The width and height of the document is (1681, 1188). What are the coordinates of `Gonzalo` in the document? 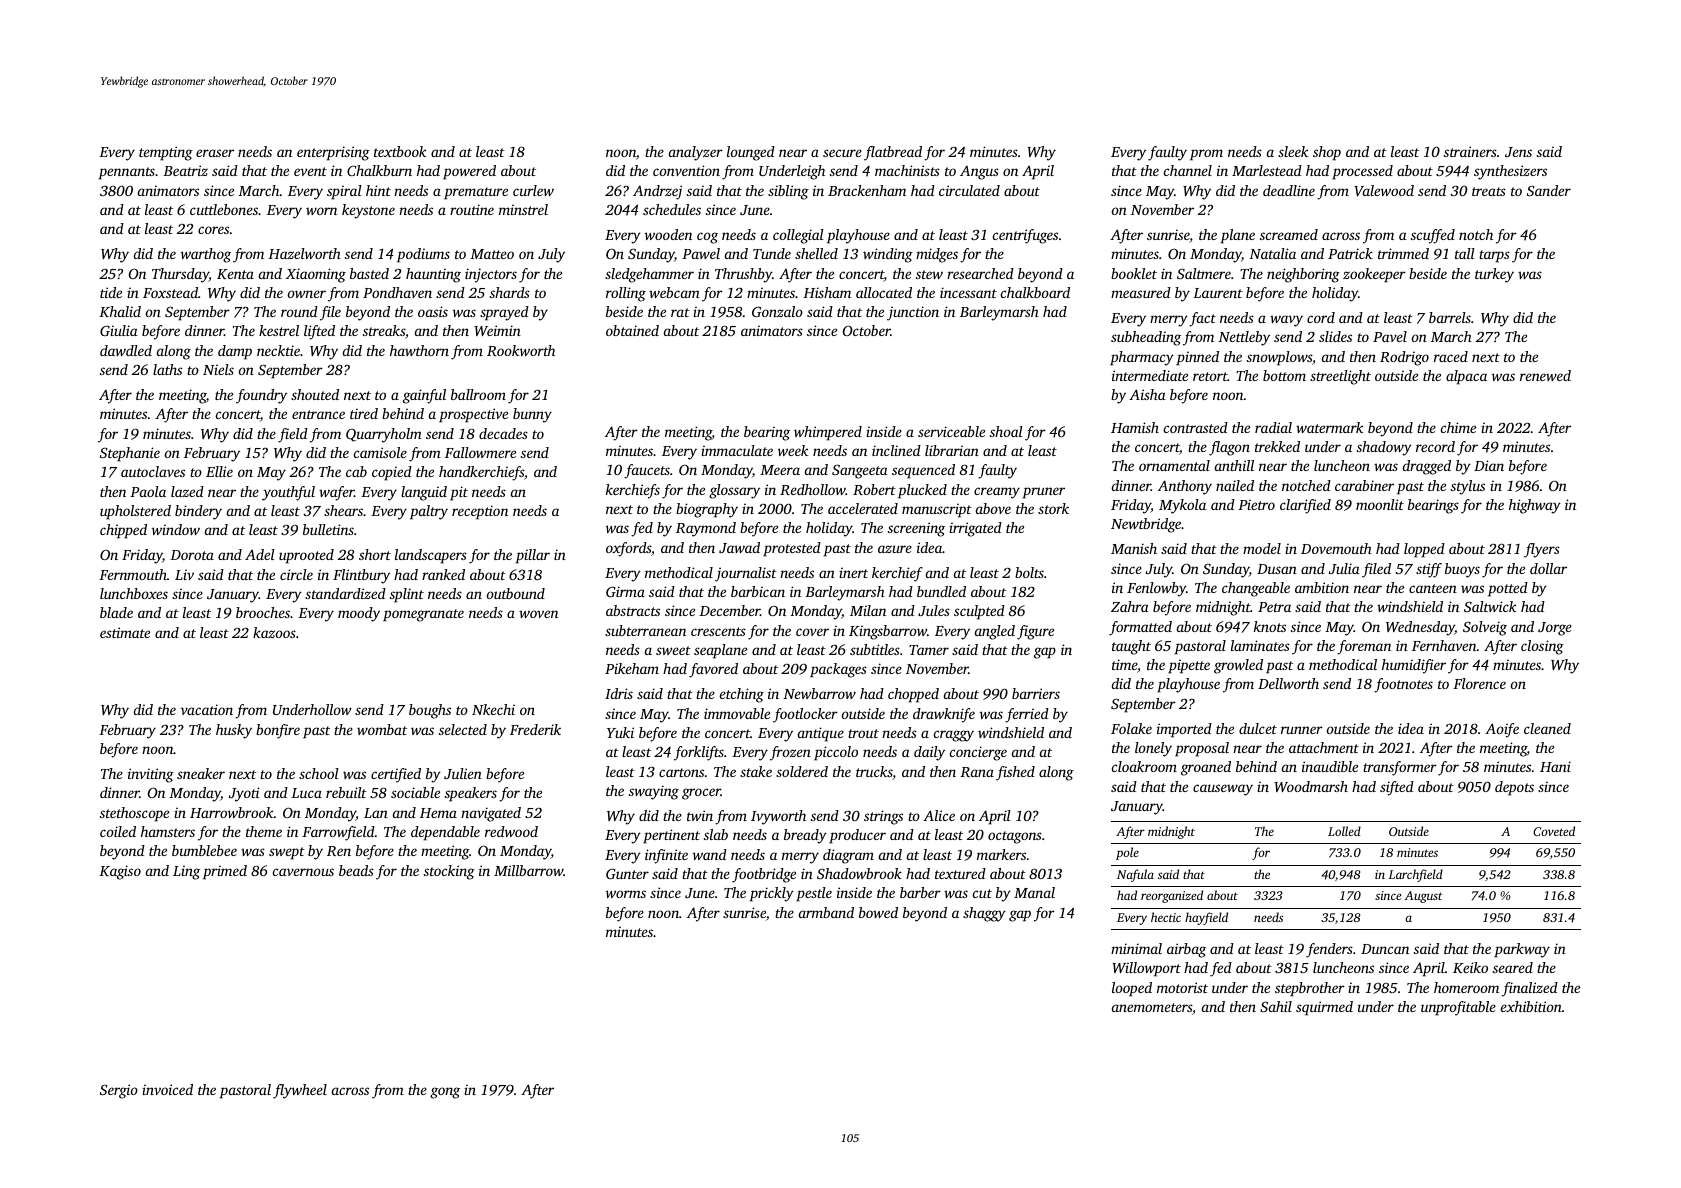 It's located at (777, 311).
